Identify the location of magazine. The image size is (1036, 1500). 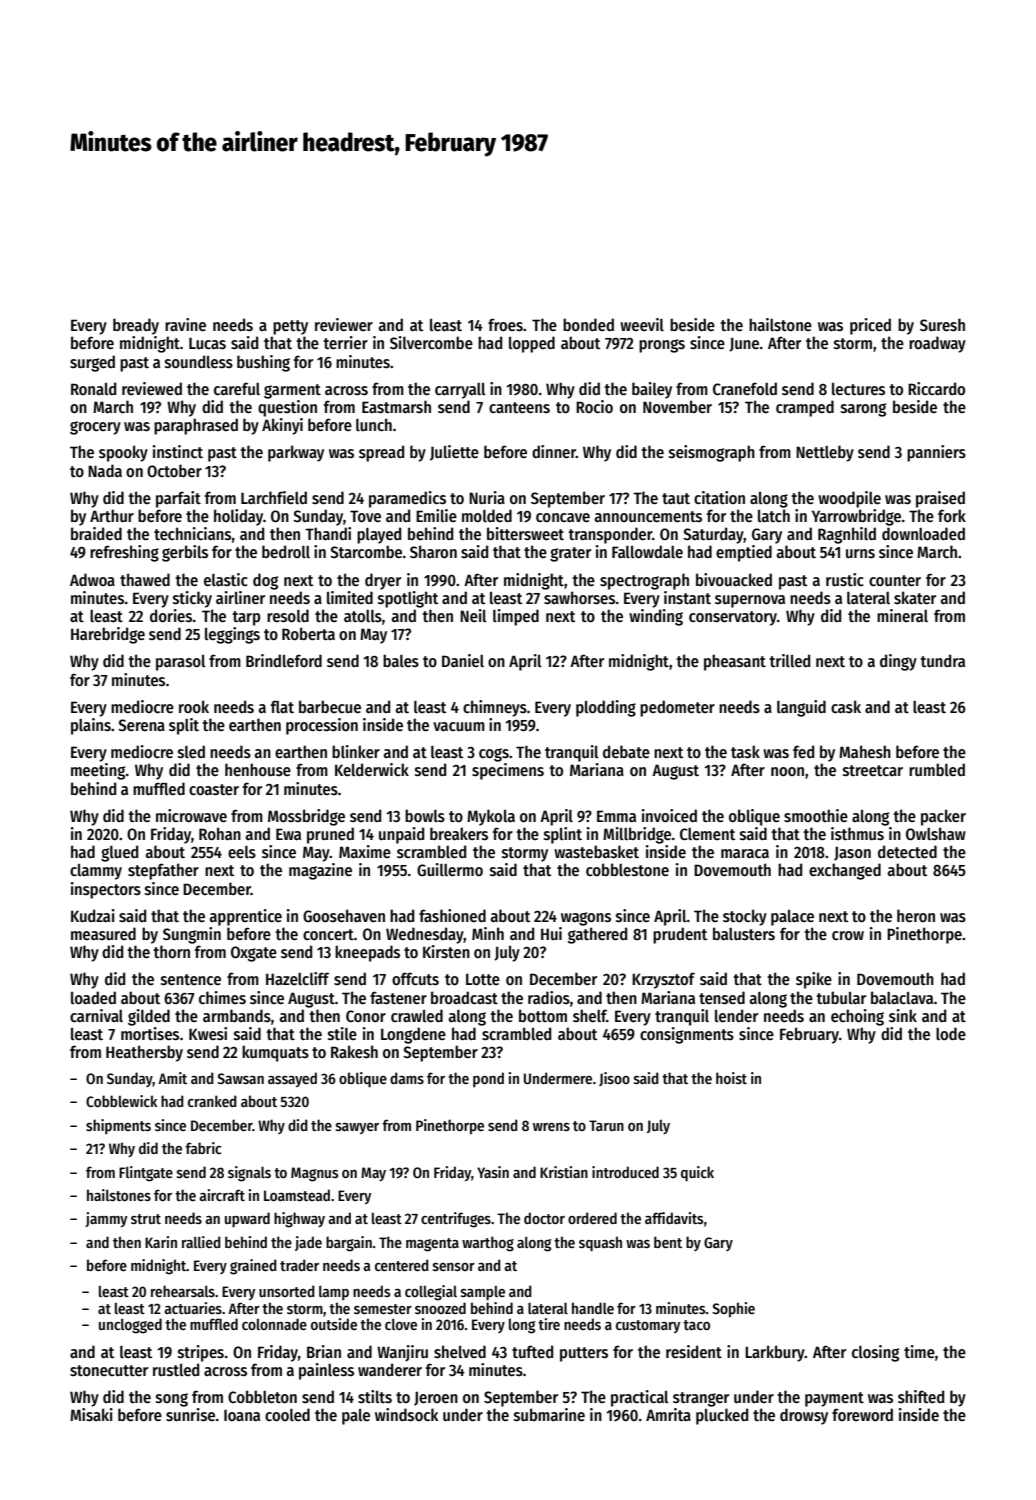
(320, 871).
